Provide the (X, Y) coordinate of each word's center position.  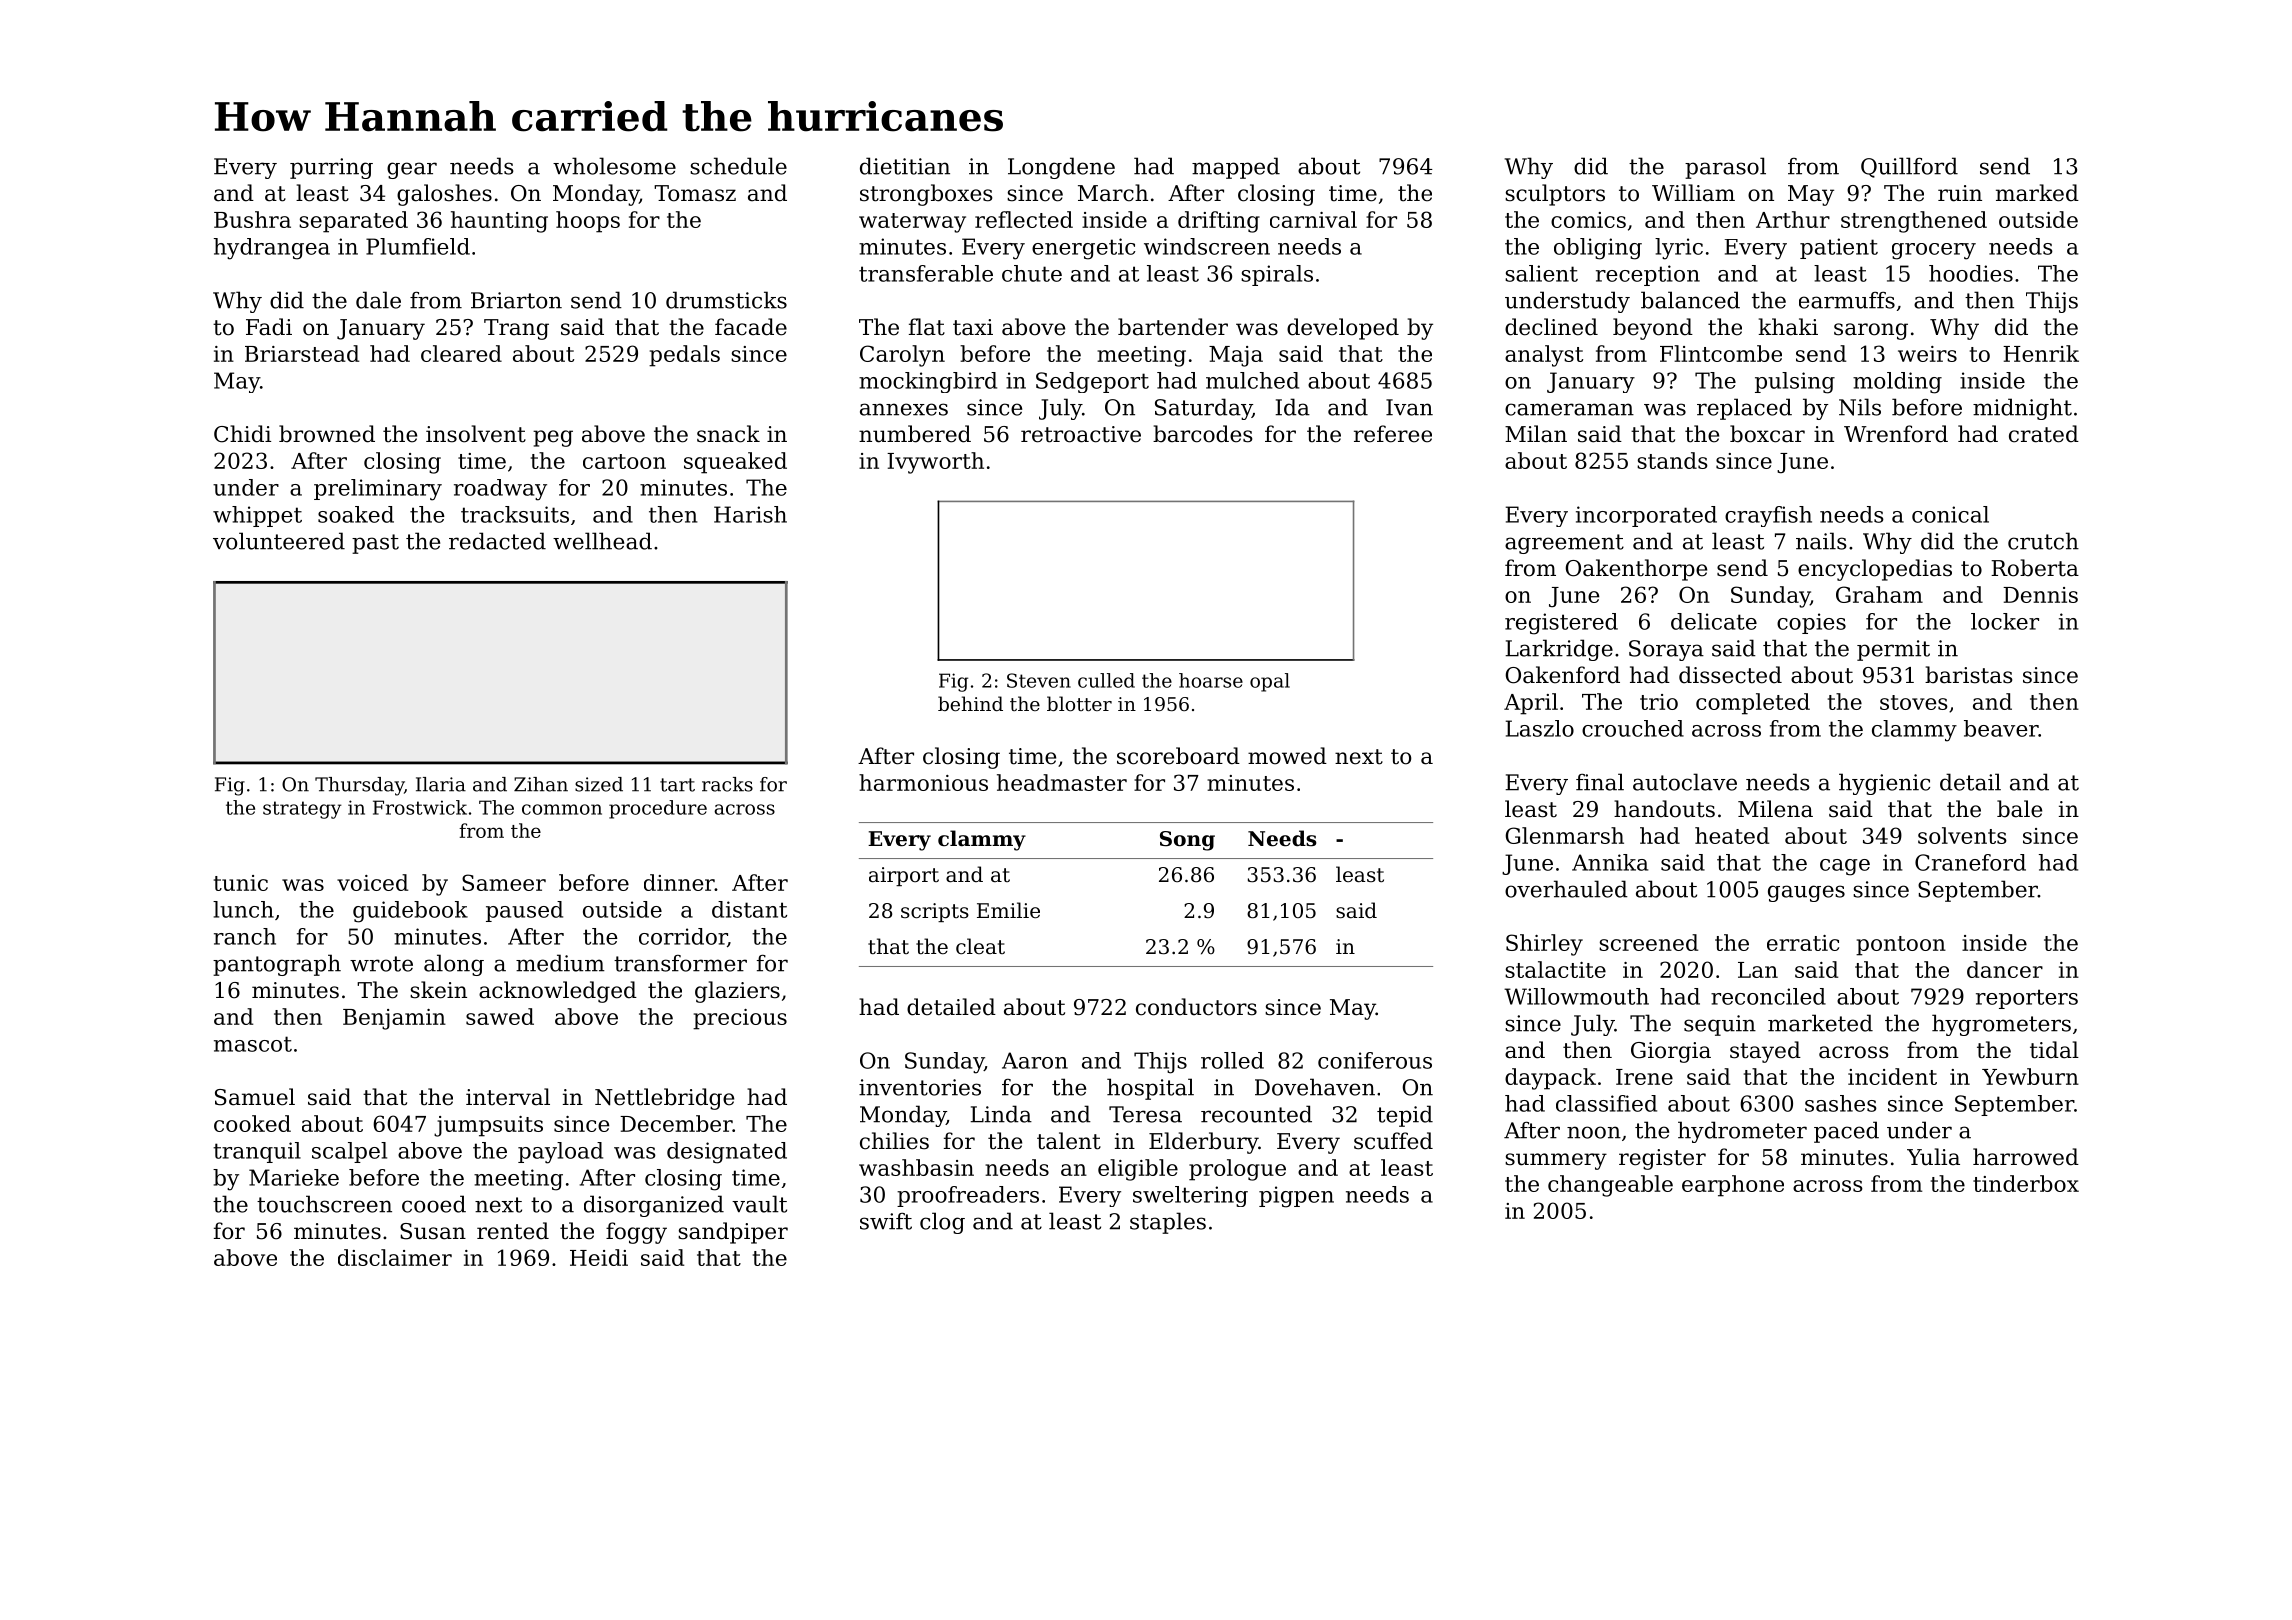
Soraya (1666, 650)
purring (331, 168)
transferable (926, 273)
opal (1270, 682)
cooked (252, 1123)
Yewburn (2030, 1076)
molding (1897, 383)
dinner (679, 882)
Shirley (1544, 945)
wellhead (602, 541)
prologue (1237, 1170)
